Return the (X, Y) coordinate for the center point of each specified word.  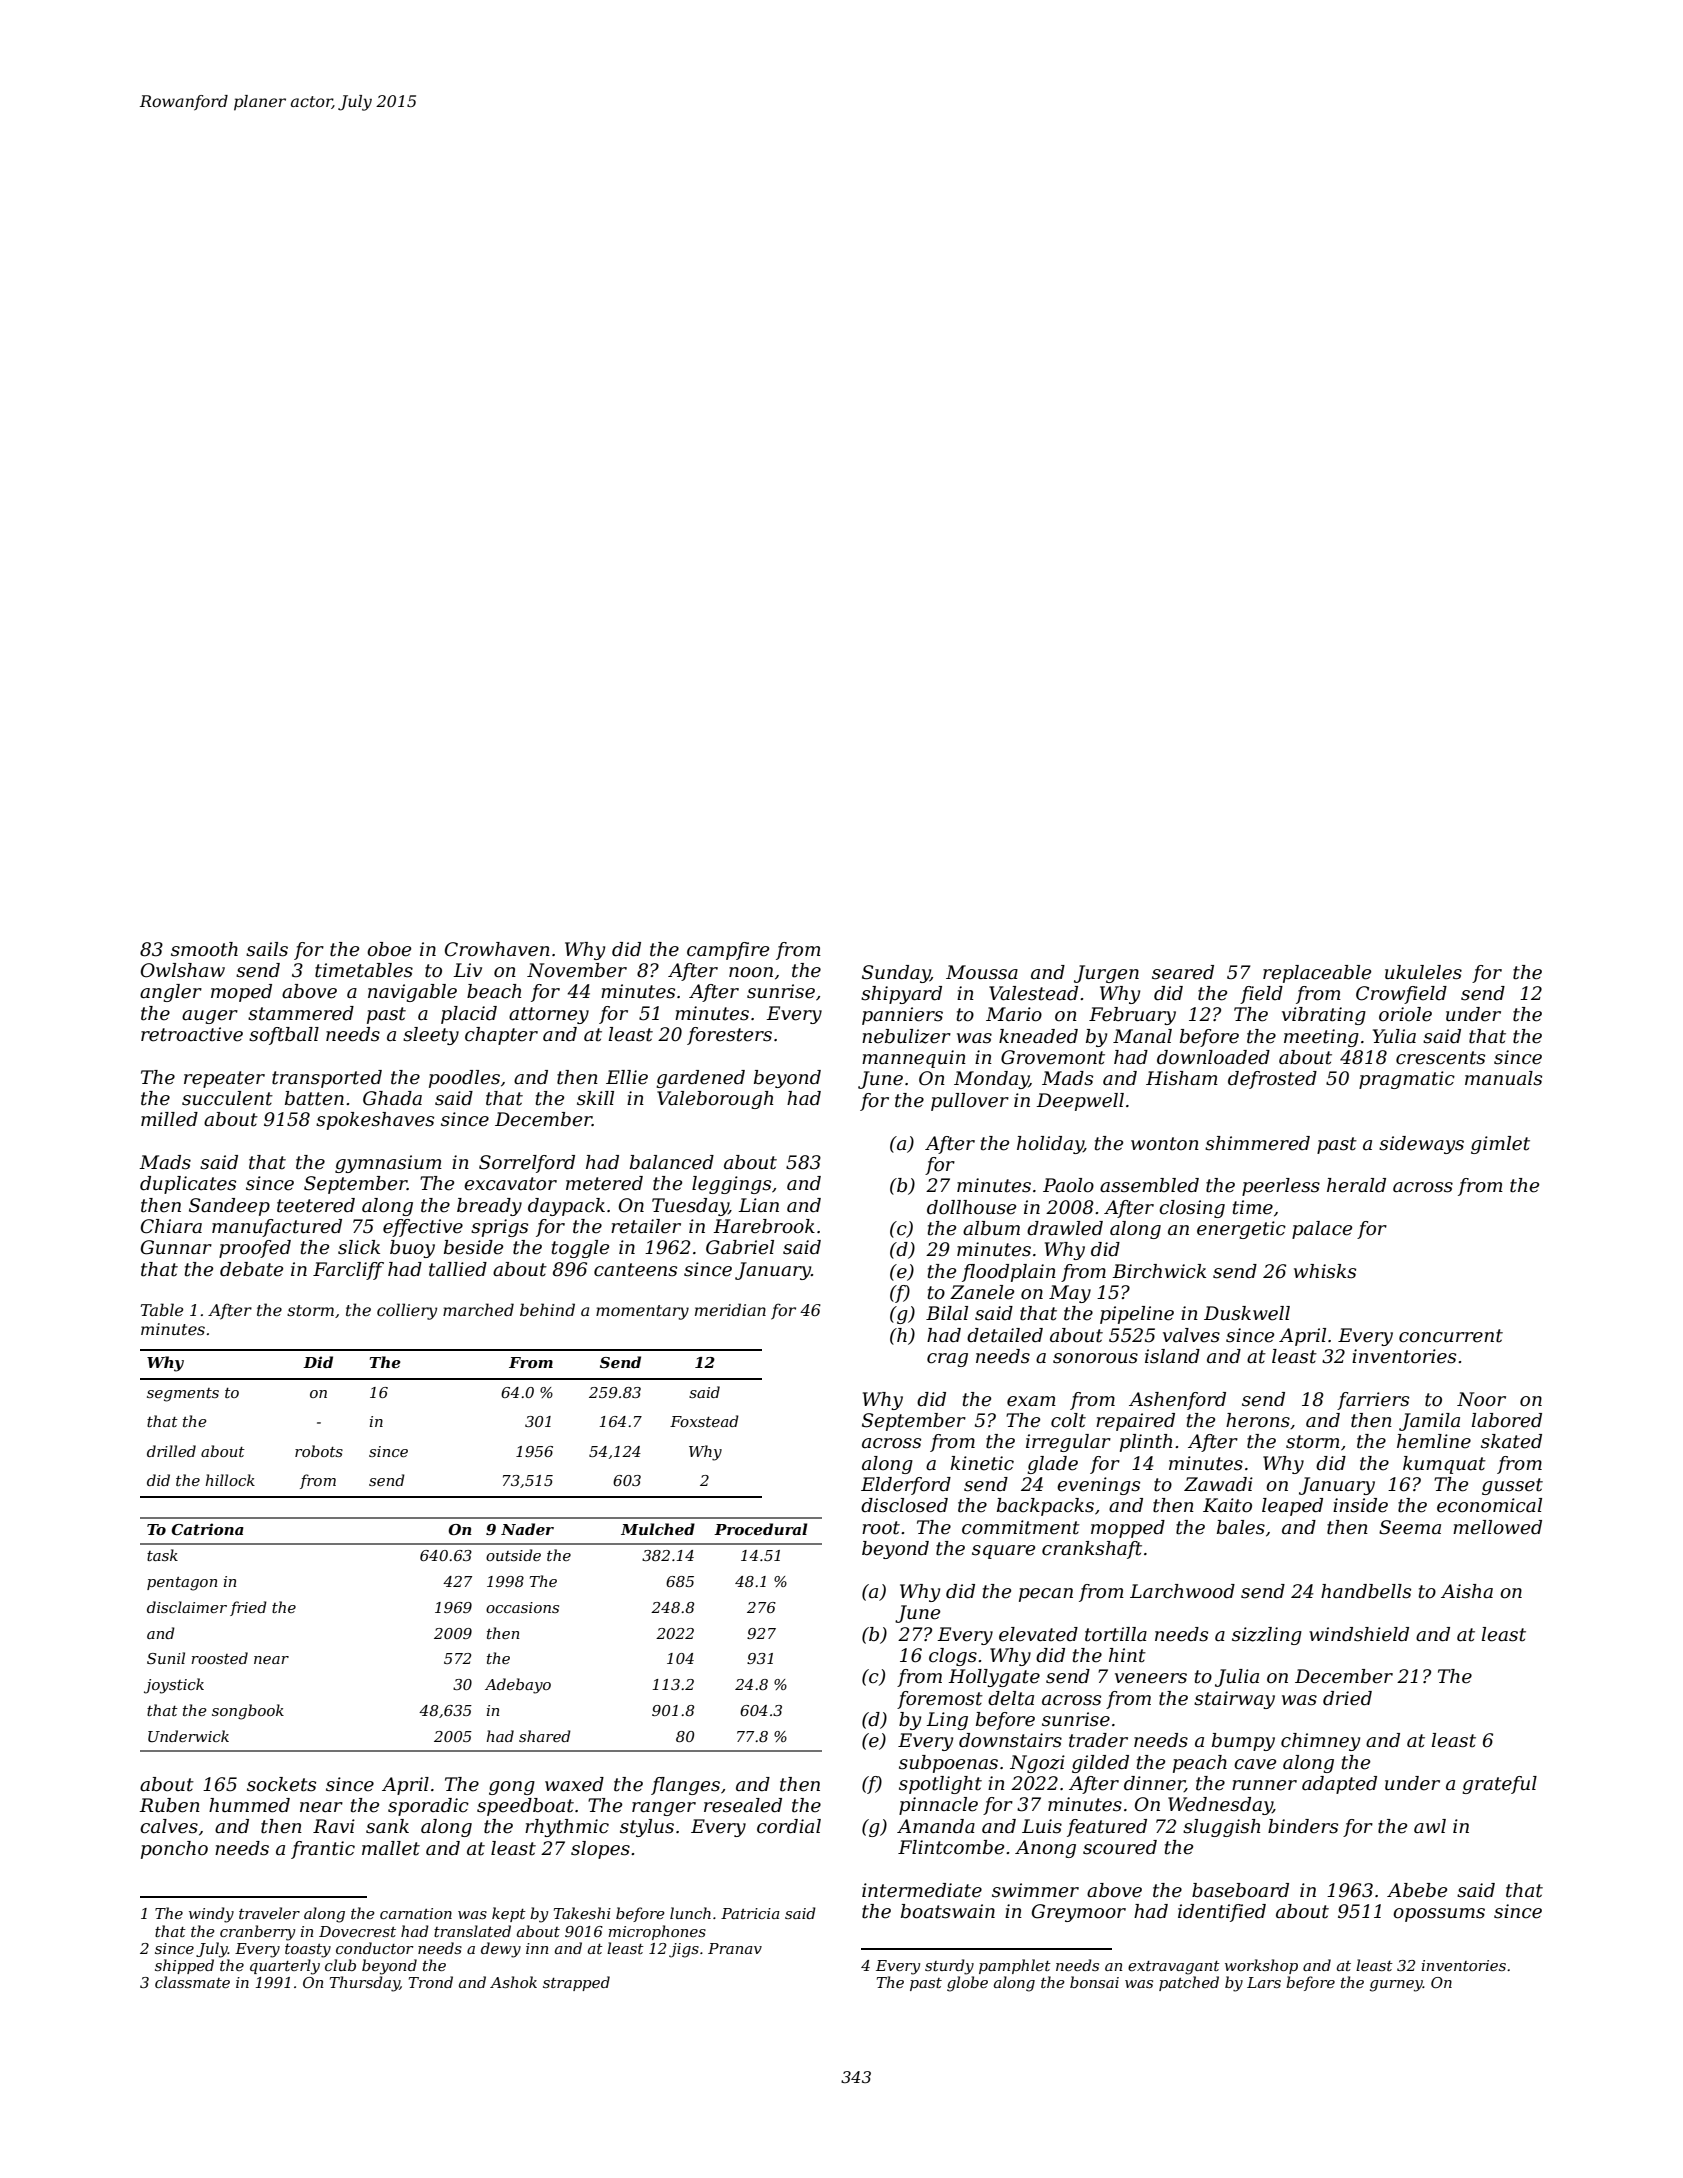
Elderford (906, 1486)
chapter (501, 1036)
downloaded (1213, 1057)
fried (248, 1608)
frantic (323, 1850)
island (1172, 1356)
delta (1011, 1698)
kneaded (1038, 1036)
